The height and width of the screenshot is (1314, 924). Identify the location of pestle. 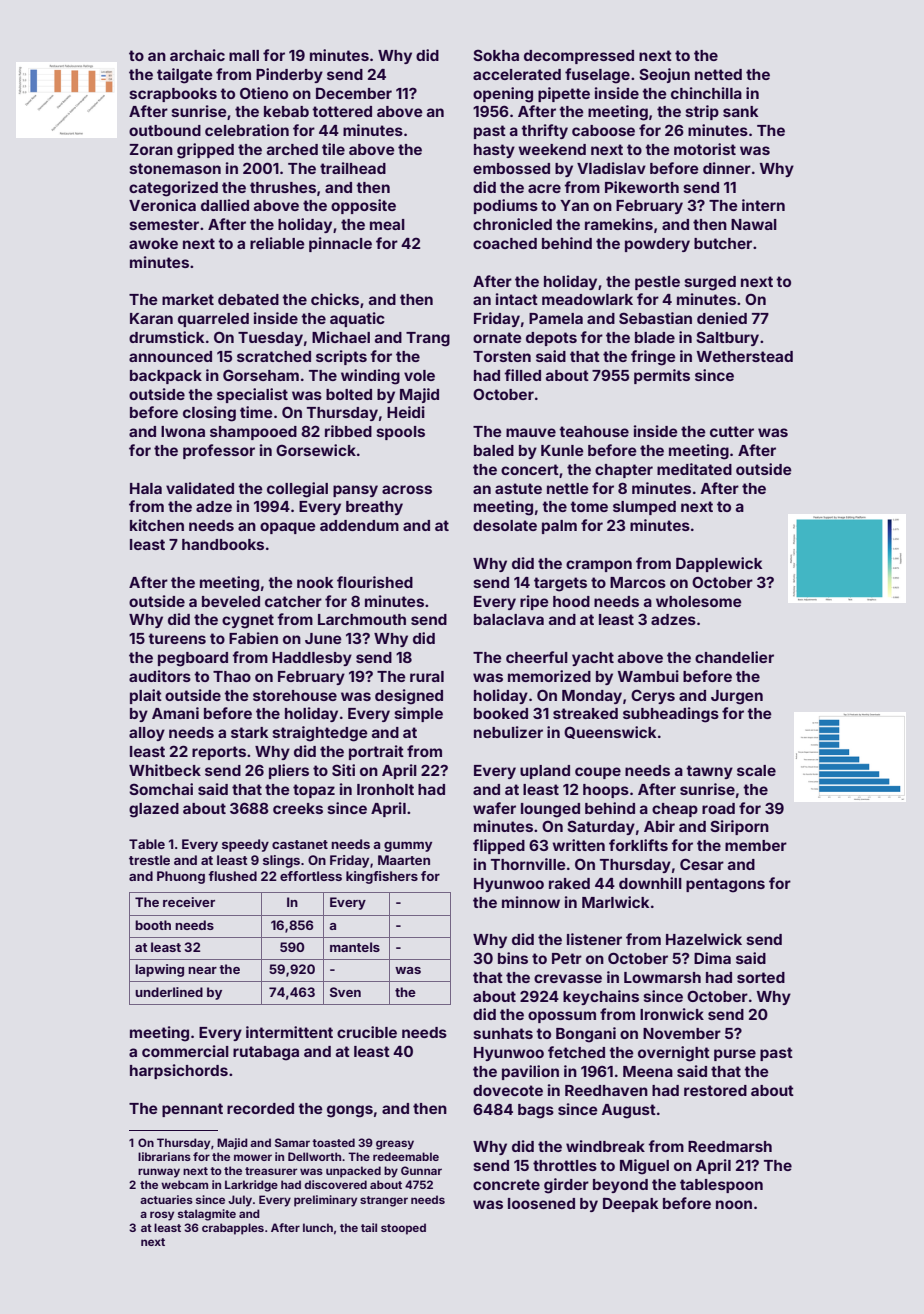
(657, 283).
